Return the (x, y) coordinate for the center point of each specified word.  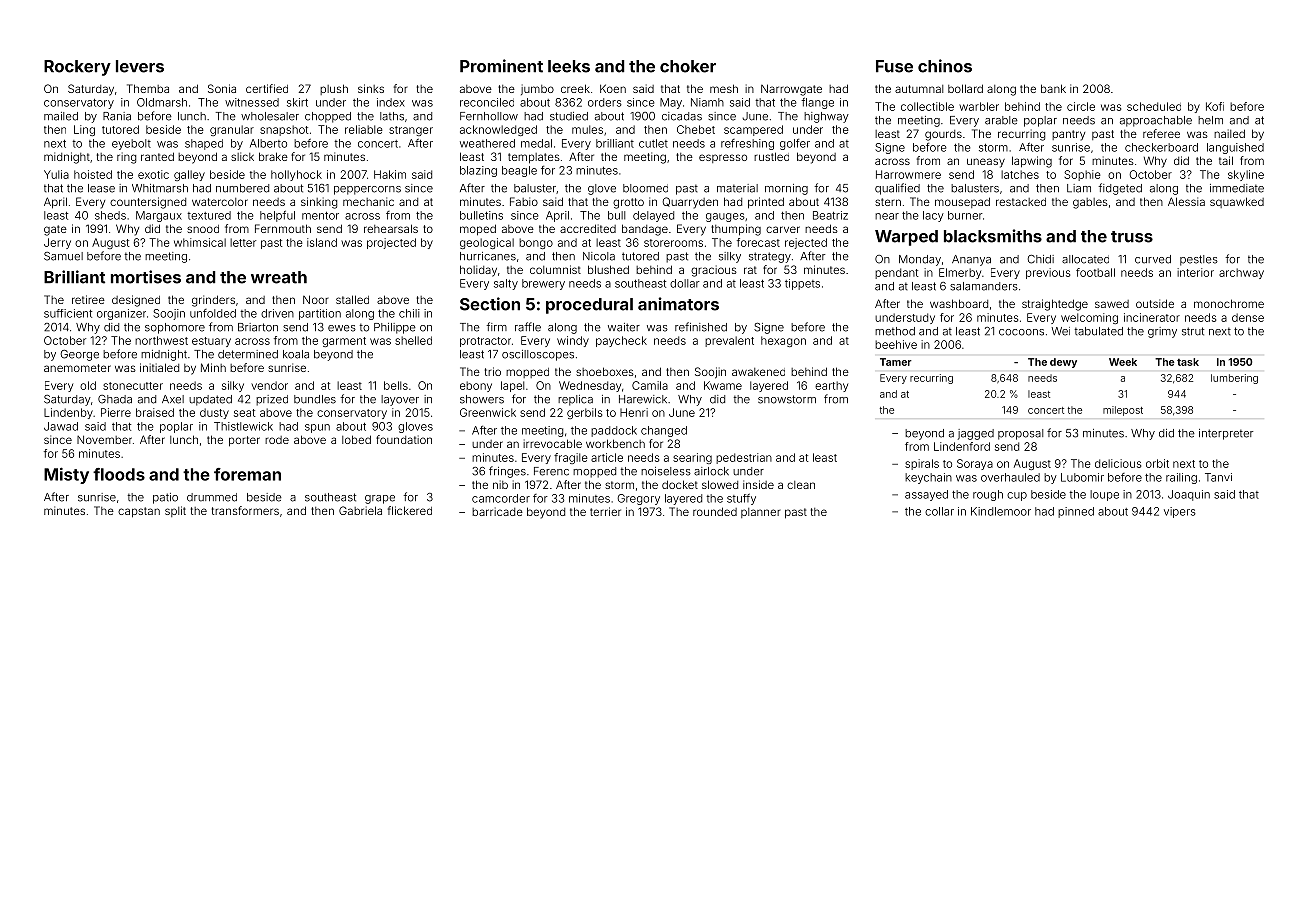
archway (1241, 273)
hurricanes (488, 256)
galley (189, 175)
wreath (279, 277)
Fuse (894, 66)
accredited (588, 228)
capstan (139, 512)
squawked (1237, 202)
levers (140, 66)
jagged (976, 434)
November (104, 439)
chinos (945, 66)
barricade (497, 511)
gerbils (584, 413)
